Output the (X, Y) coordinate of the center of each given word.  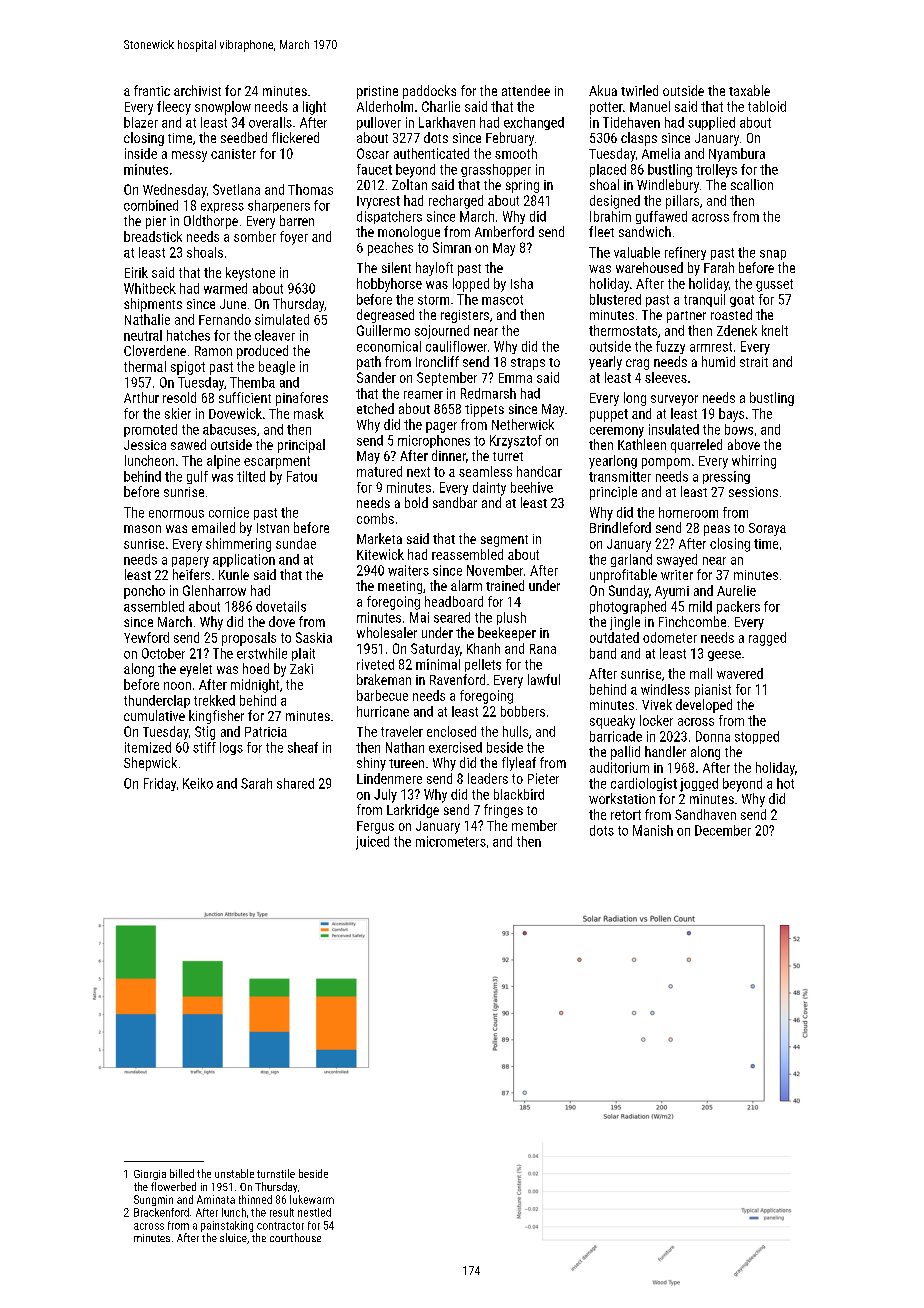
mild (700, 606)
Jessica (145, 445)
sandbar (455, 502)
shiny (371, 764)
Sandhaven (705, 814)
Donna (713, 736)
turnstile (276, 1173)
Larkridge (413, 811)
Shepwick (150, 764)
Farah (719, 267)
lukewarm (312, 1199)
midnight (255, 686)
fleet (601, 231)
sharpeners (279, 206)
